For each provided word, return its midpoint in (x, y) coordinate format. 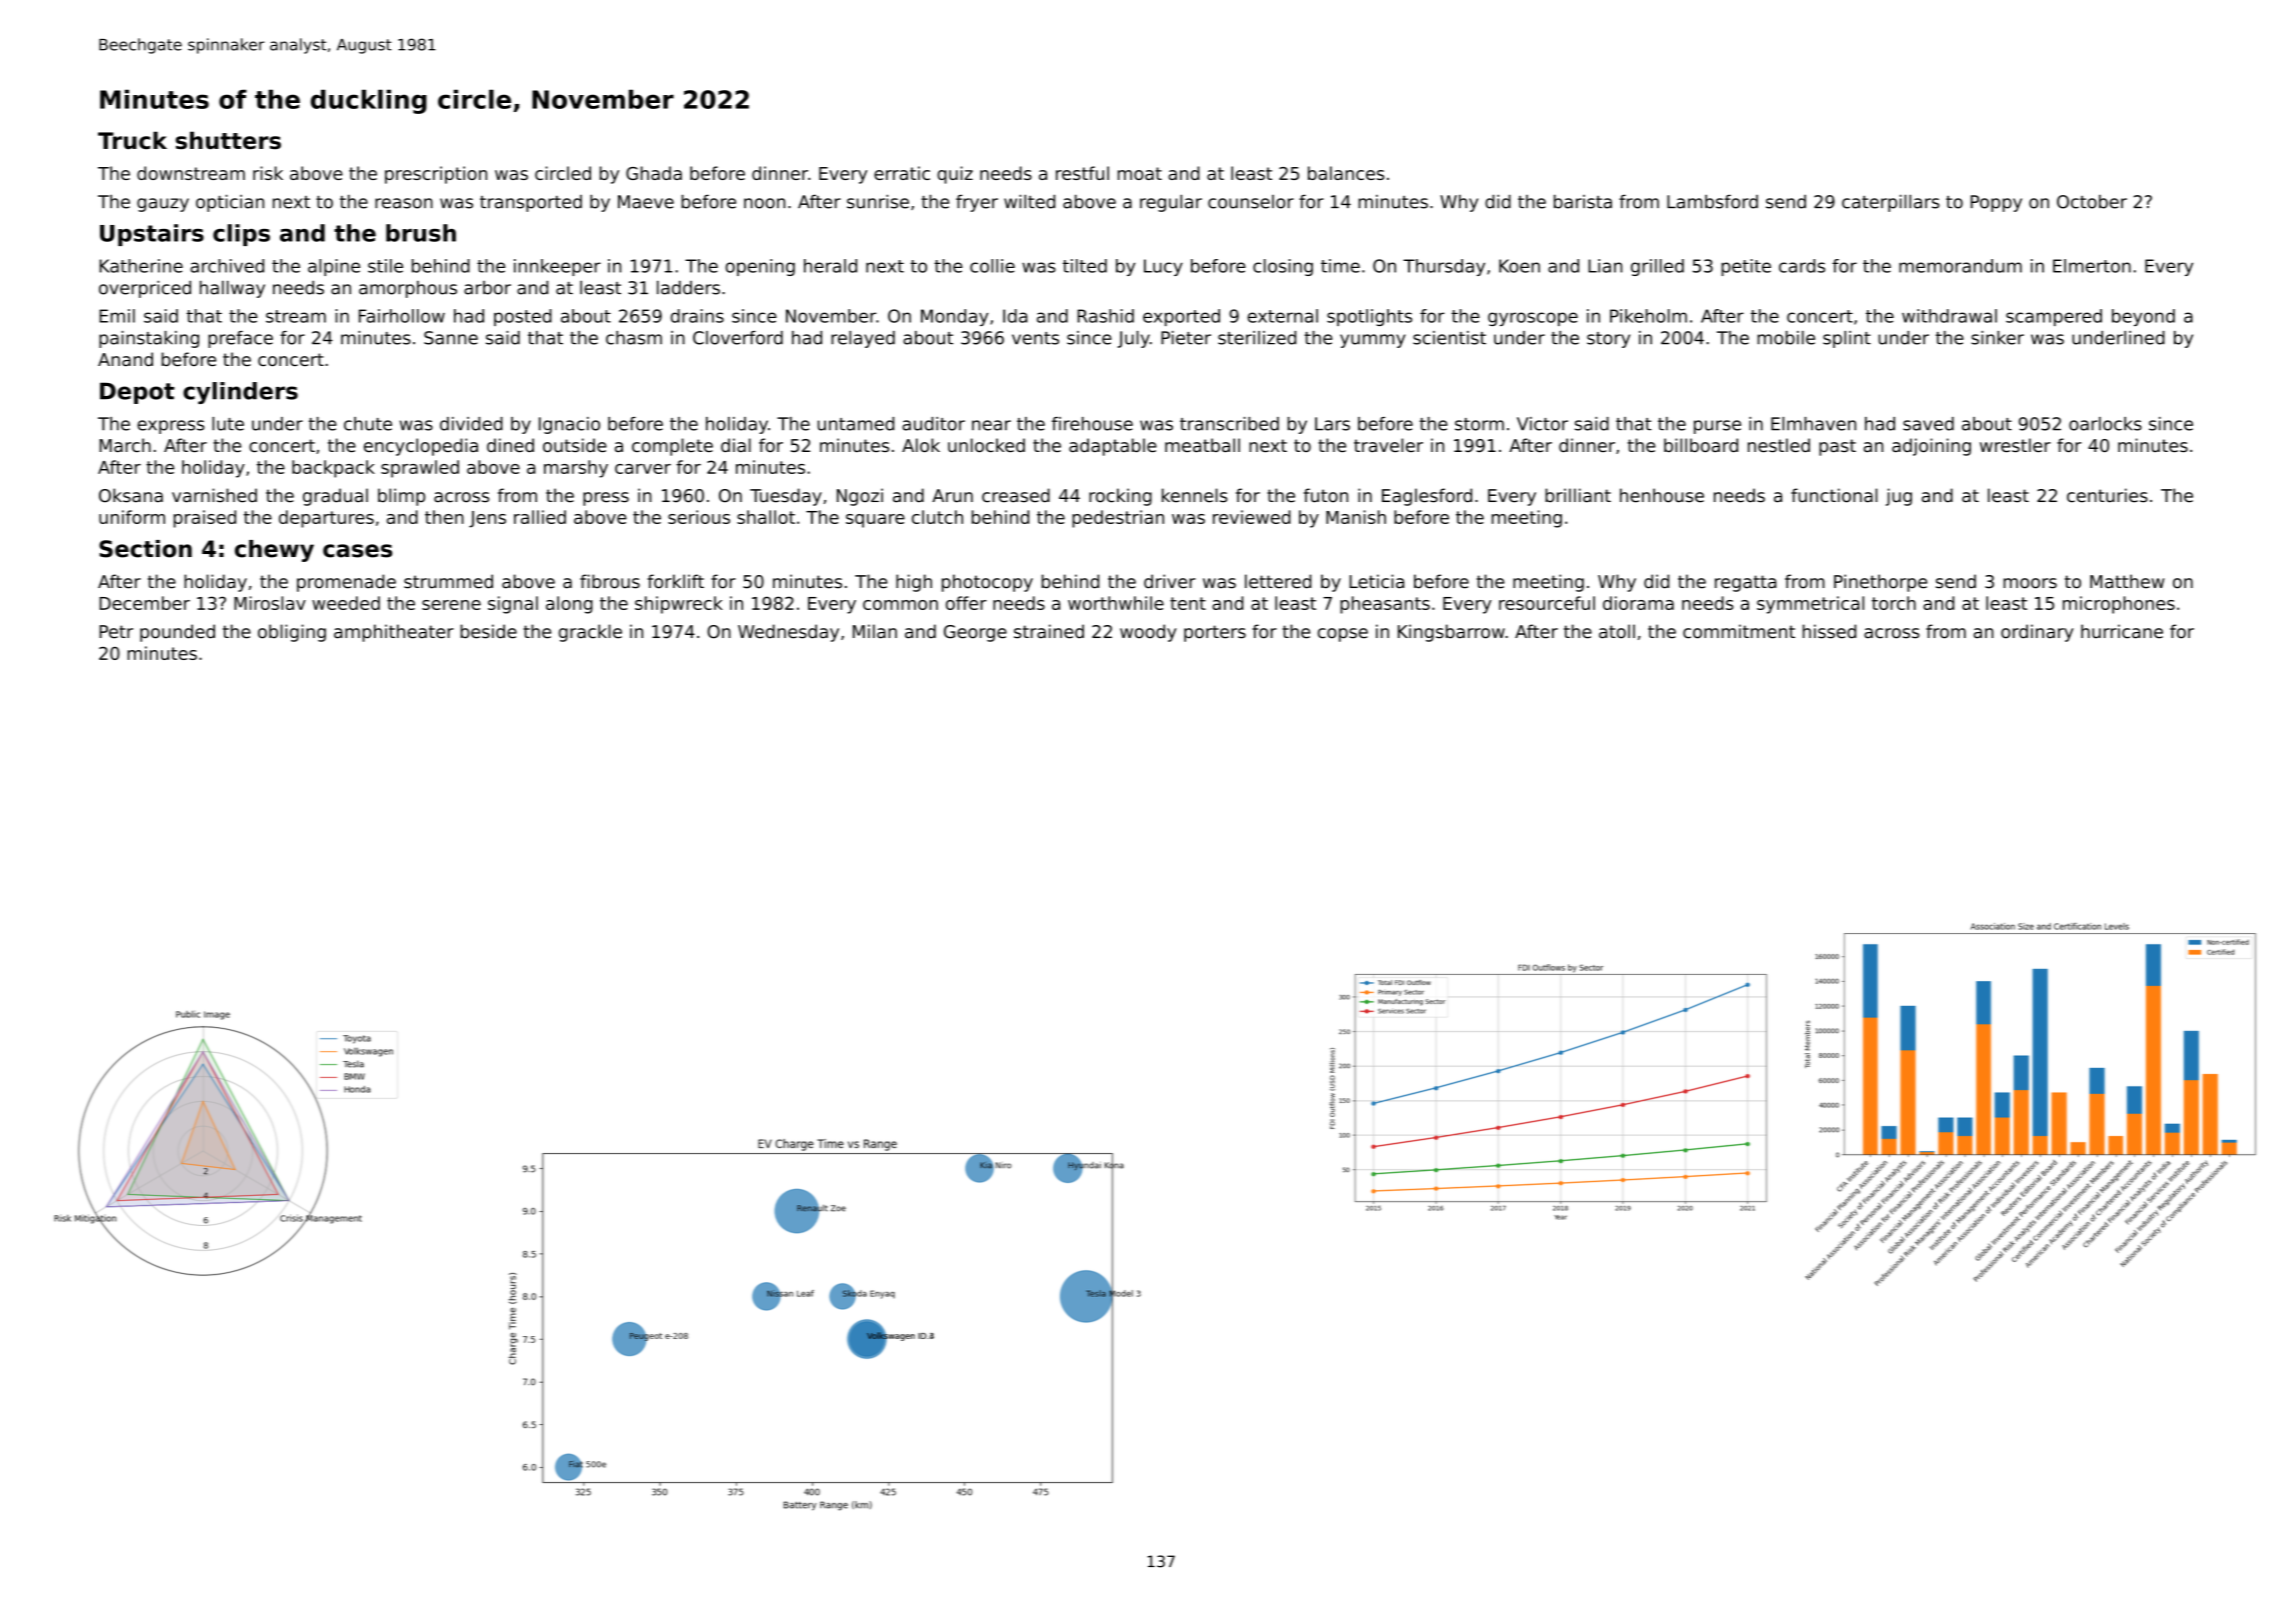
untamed (856, 424)
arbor (487, 288)
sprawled (420, 469)
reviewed (1252, 517)
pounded (177, 633)
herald (830, 266)
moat (1140, 173)
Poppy (1996, 203)
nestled (1779, 445)
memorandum (1960, 266)
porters (1215, 633)
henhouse (1662, 495)
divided (471, 424)
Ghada (654, 173)
